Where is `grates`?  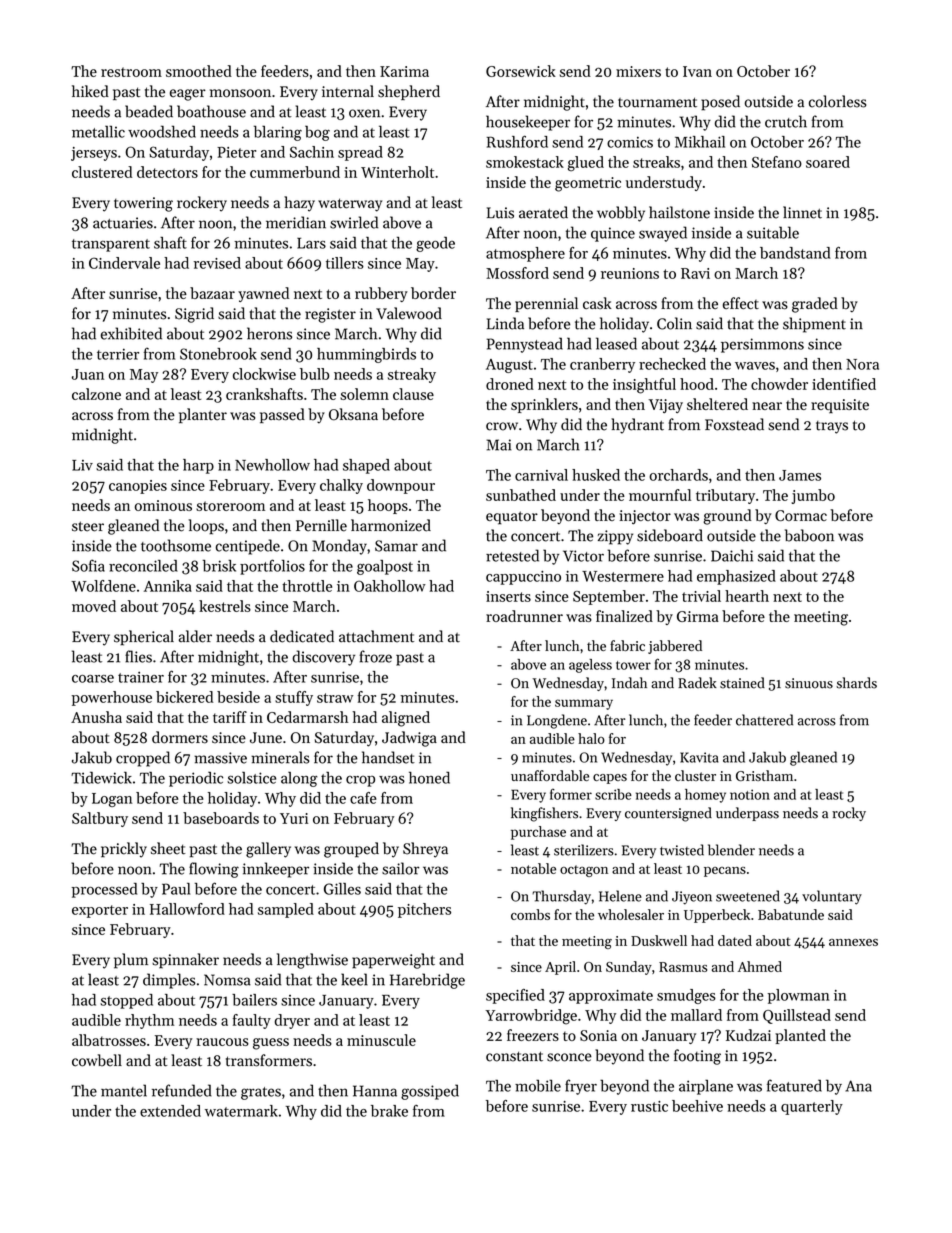
grates is located at coordinates (261, 1093).
